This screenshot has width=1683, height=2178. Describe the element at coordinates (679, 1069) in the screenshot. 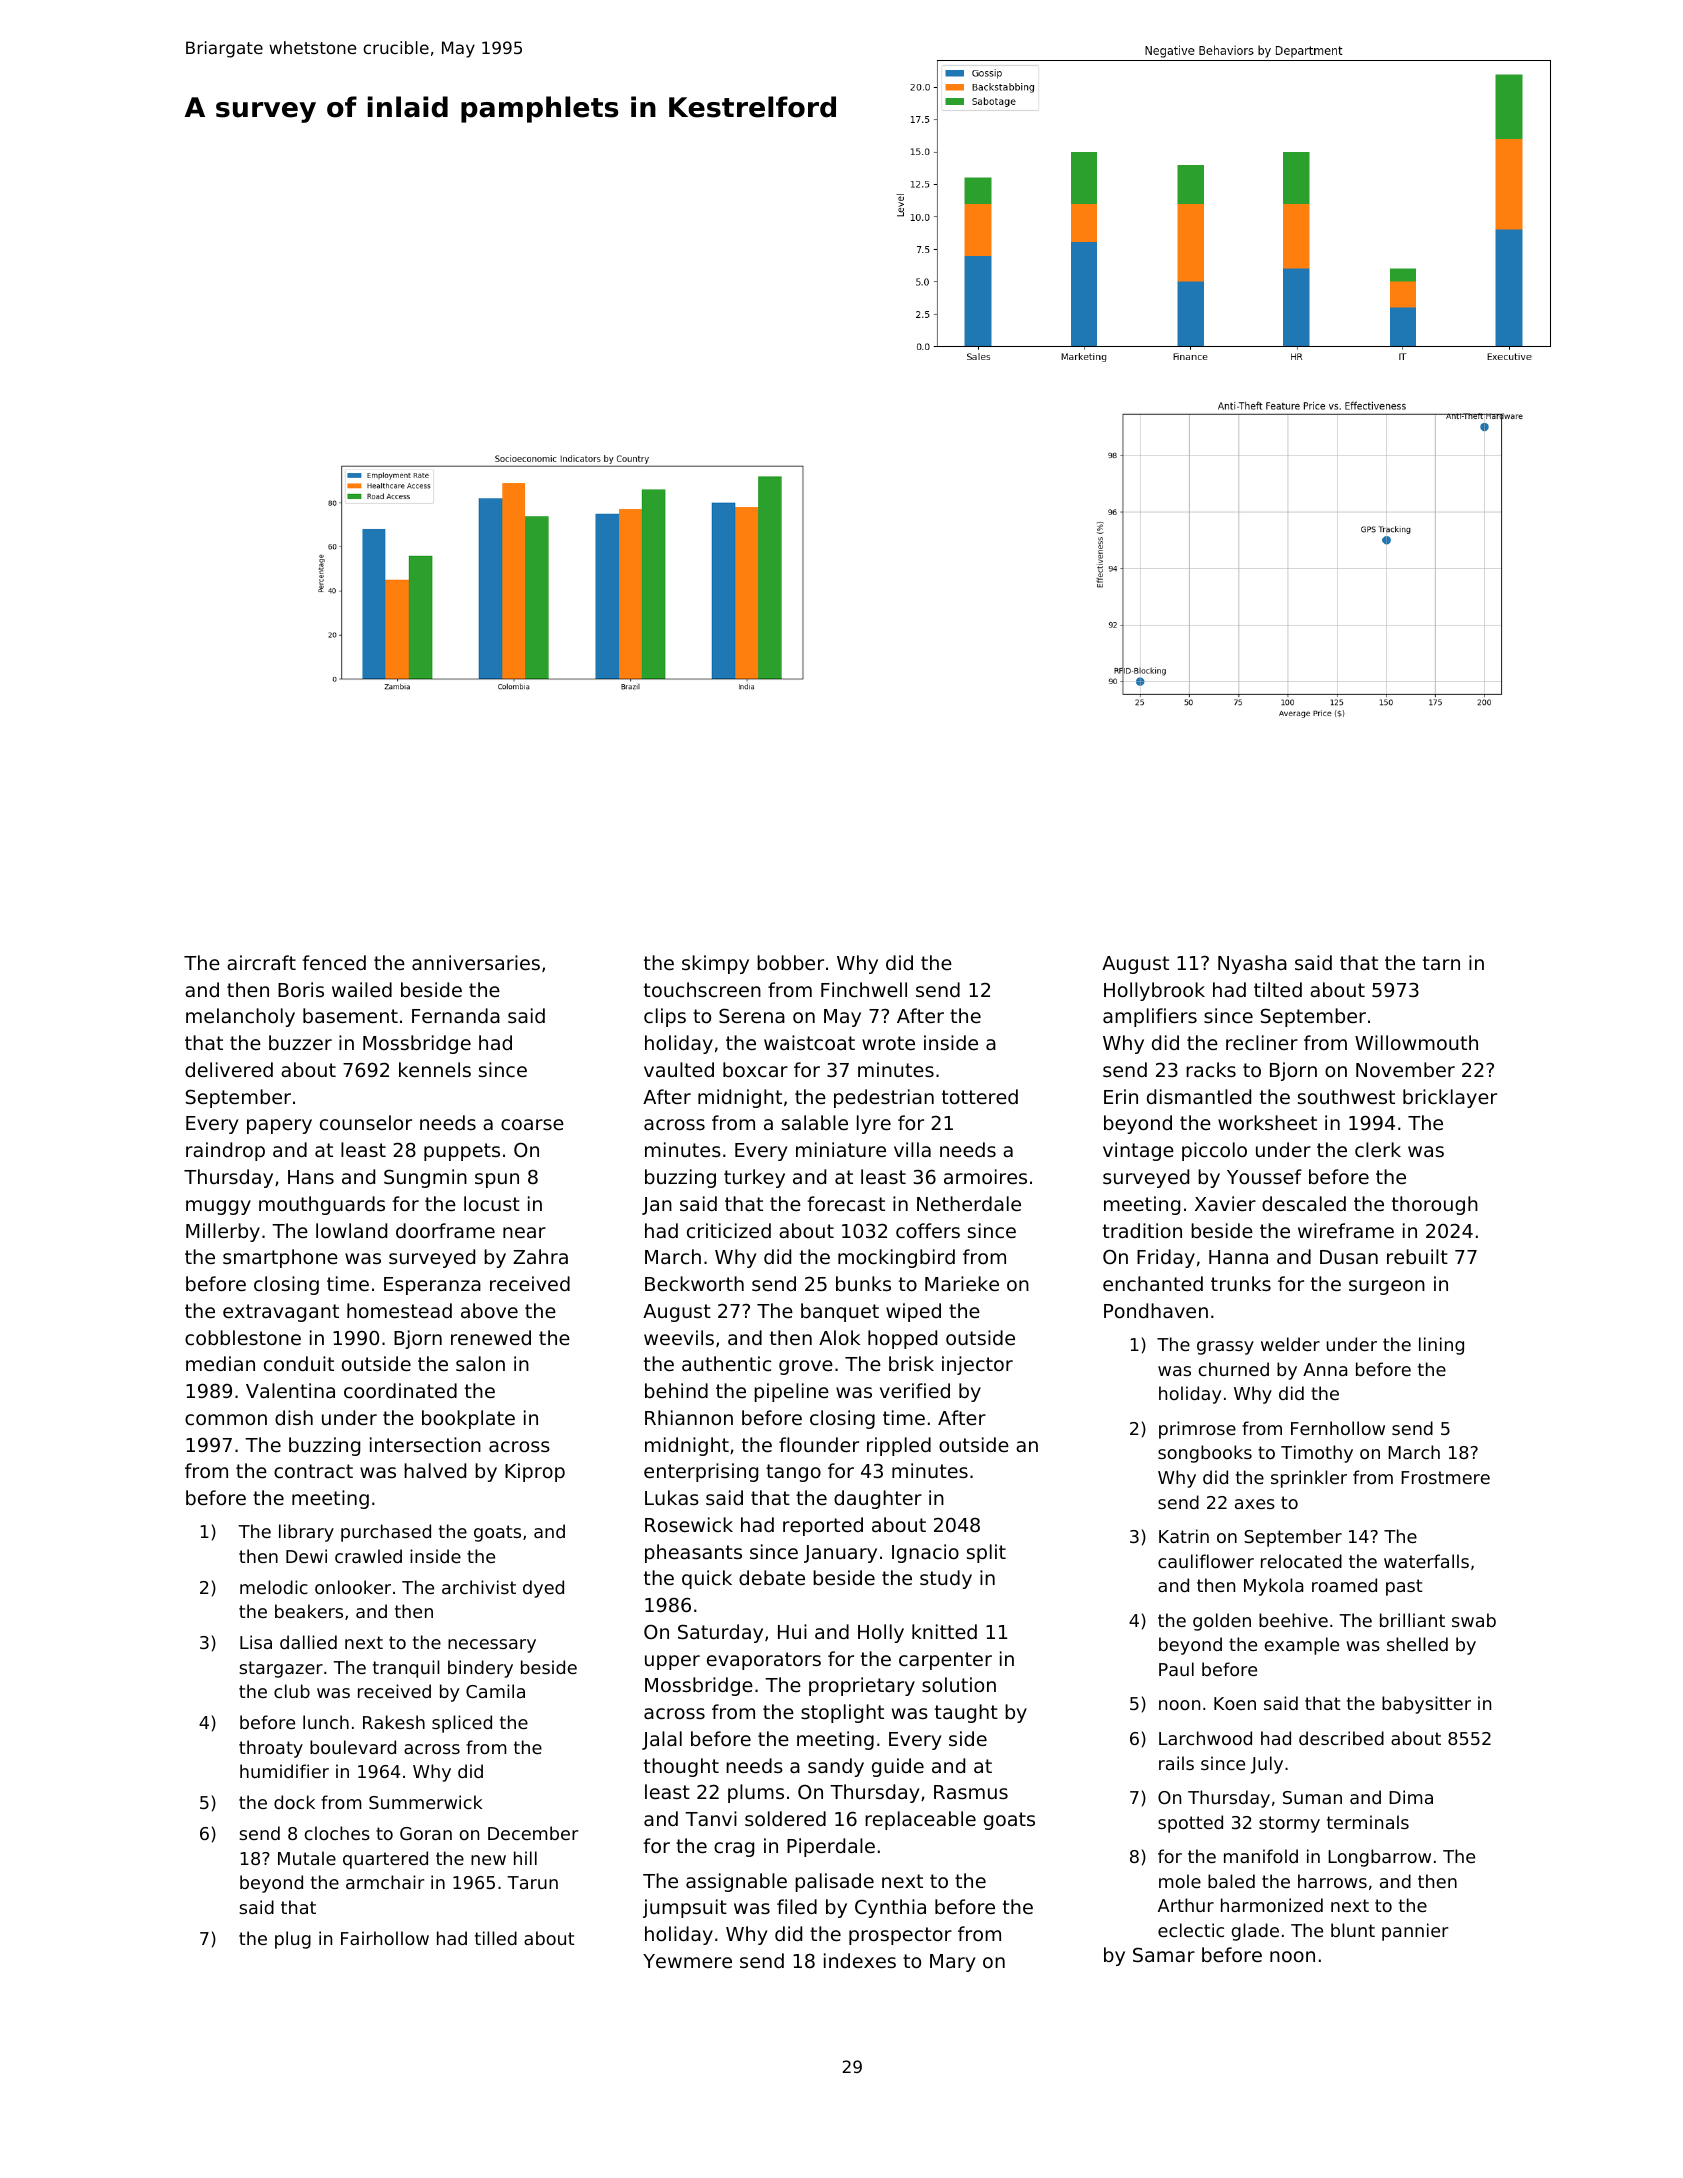

I see `vaulted` at that location.
